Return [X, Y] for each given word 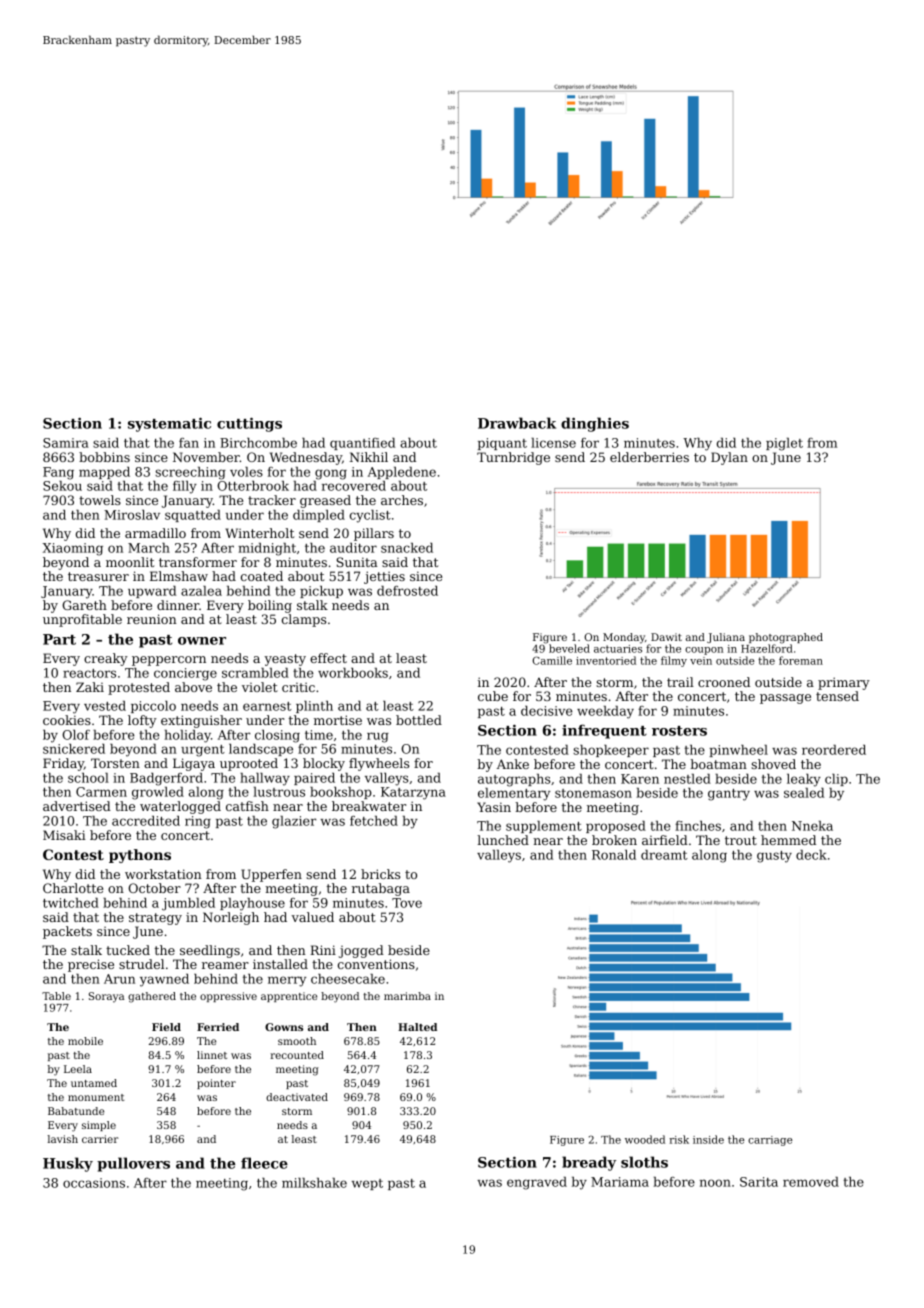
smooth [297, 1041]
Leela [78, 1069]
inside [708, 1139]
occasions [94, 1183]
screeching [190, 473]
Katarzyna [413, 793]
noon [715, 1183]
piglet [784, 444]
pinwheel [738, 751]
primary [844, 683]
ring [198, 822]
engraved [537, 1183]
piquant [502, 444]
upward [152, 592]
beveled [569, 648]
